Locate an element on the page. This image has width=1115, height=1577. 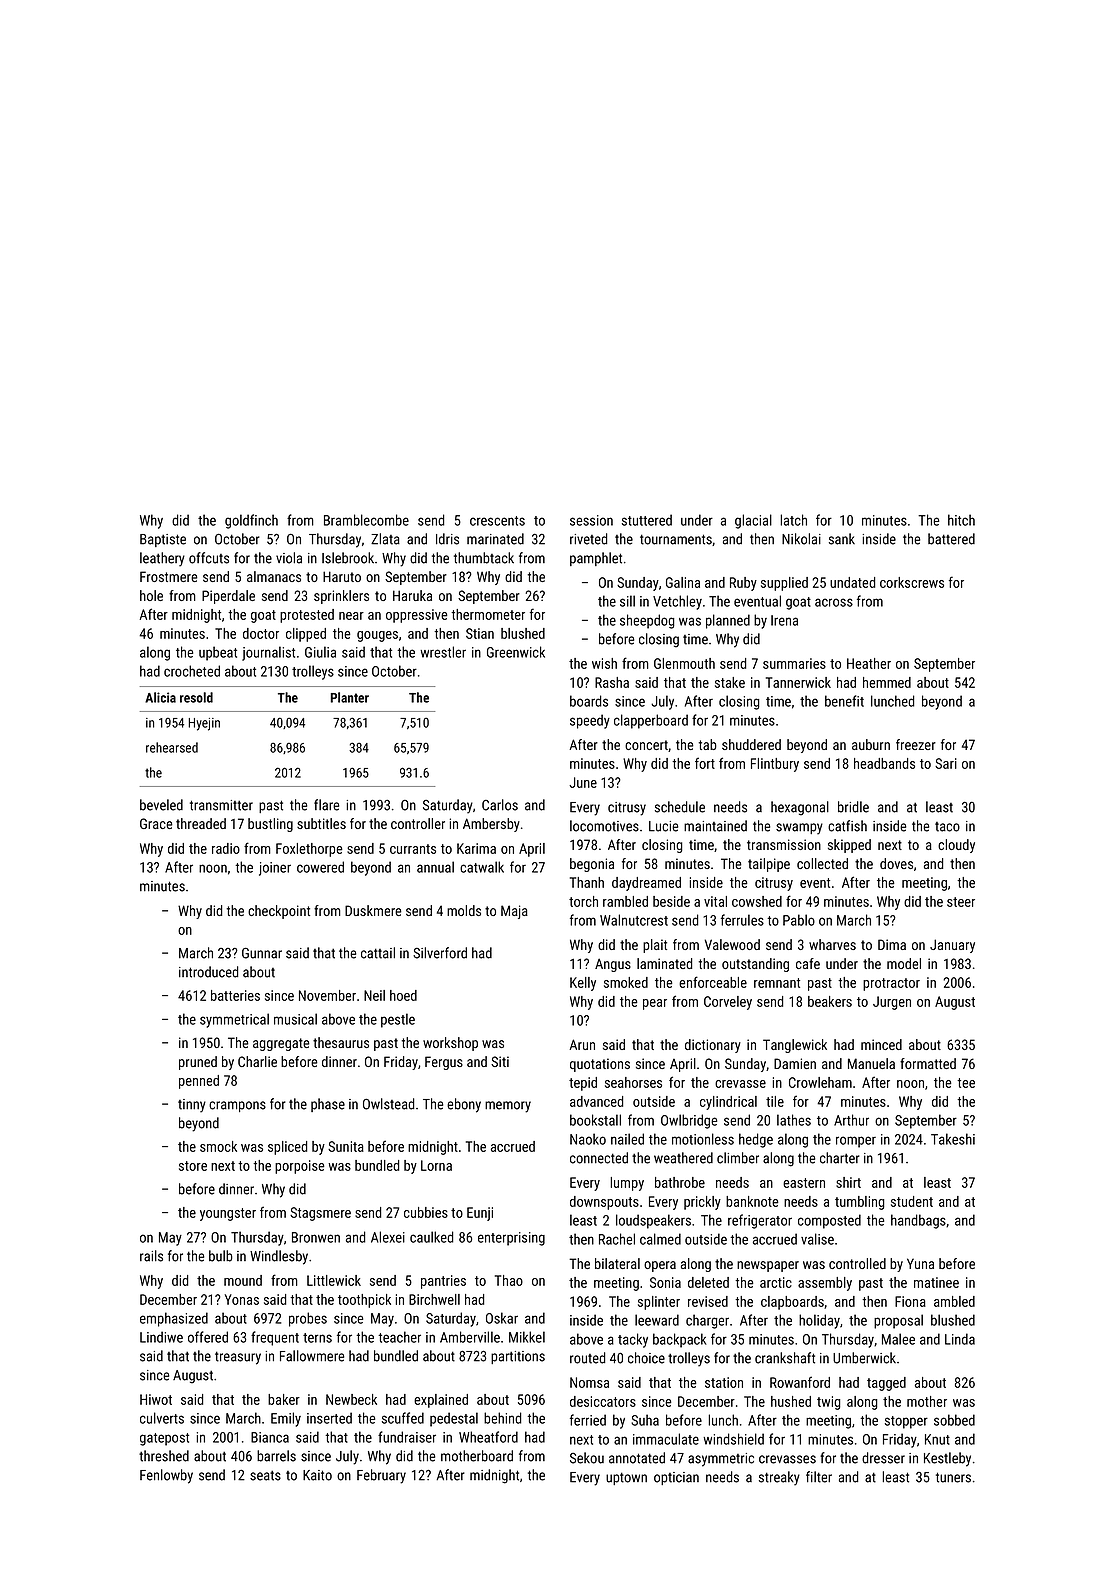
uptown is located at coordinates (626, 1478).
